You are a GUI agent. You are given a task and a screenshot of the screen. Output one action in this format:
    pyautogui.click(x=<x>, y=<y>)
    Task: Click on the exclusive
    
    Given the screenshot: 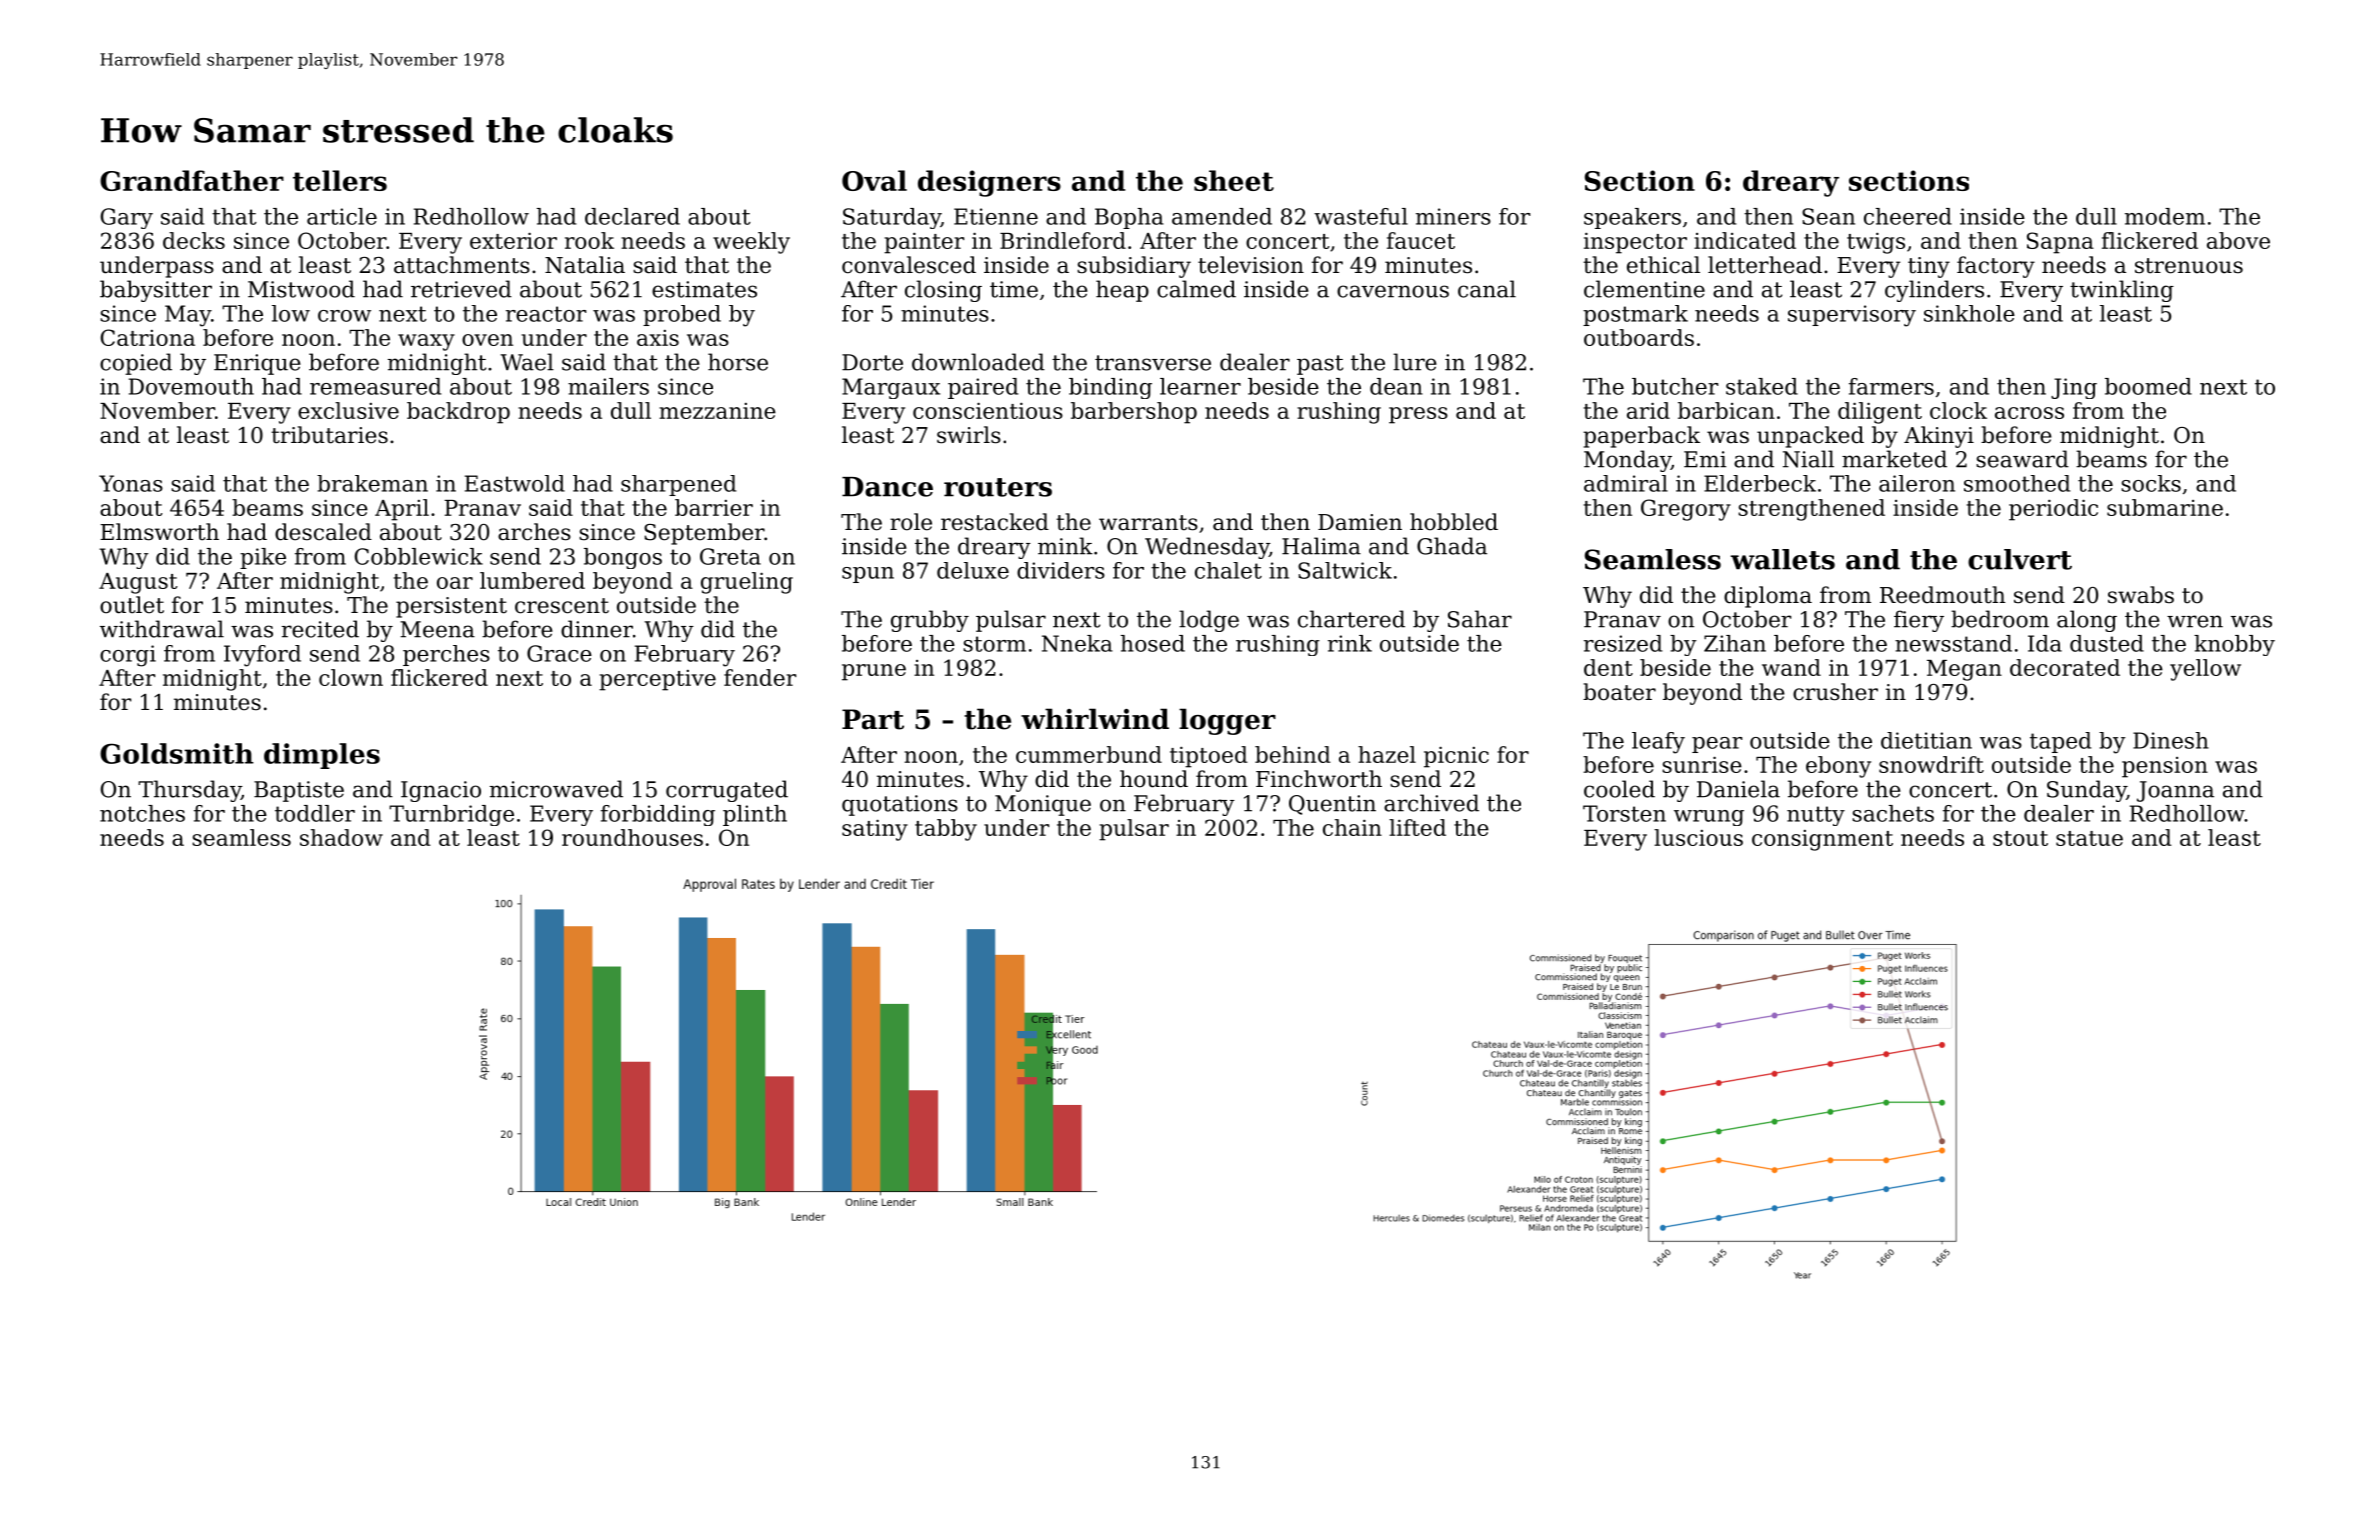 What is the action you would take?
    pyautogui.click(x=348, y=410)
